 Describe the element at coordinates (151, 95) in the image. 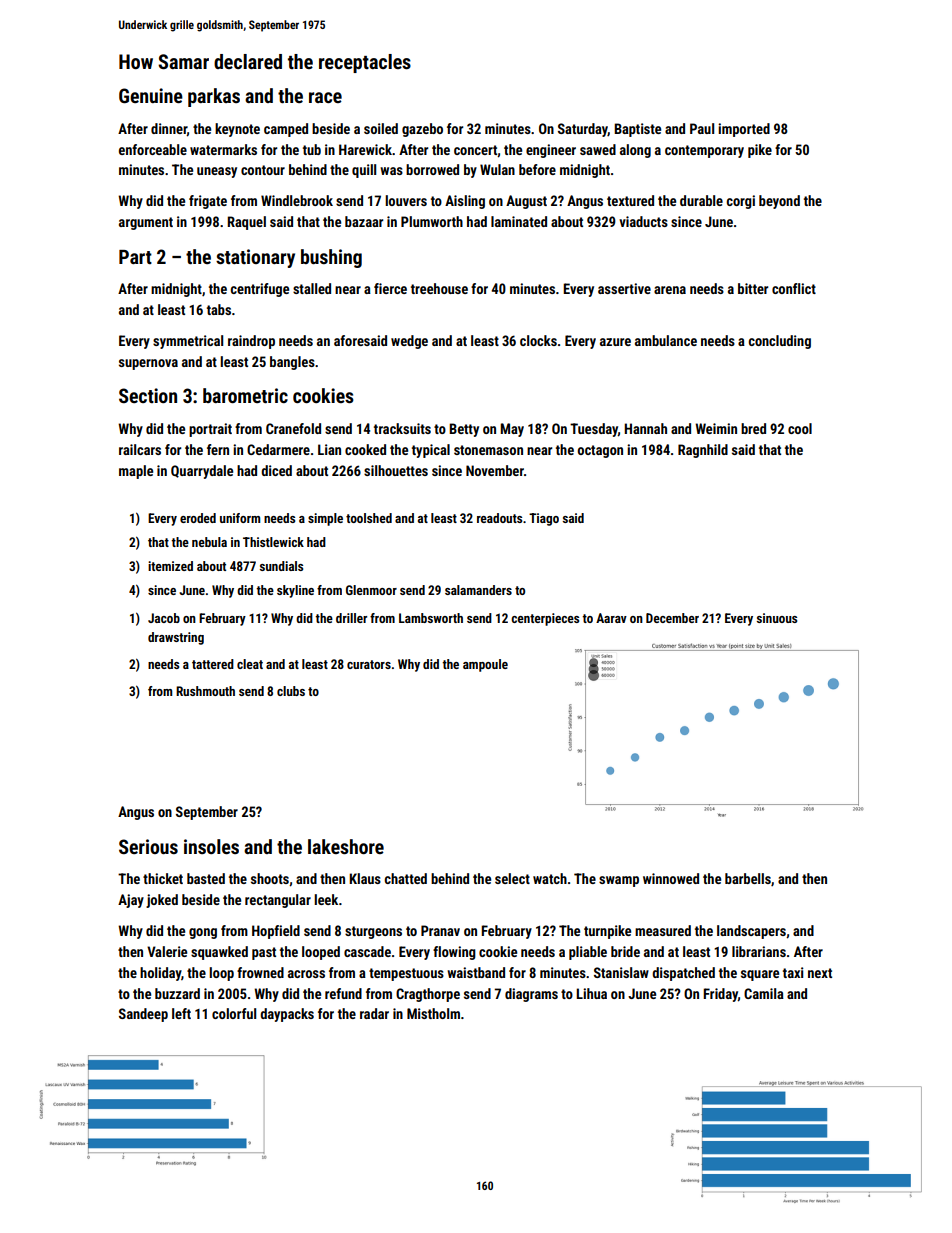

I see `Genuine` at that location.
